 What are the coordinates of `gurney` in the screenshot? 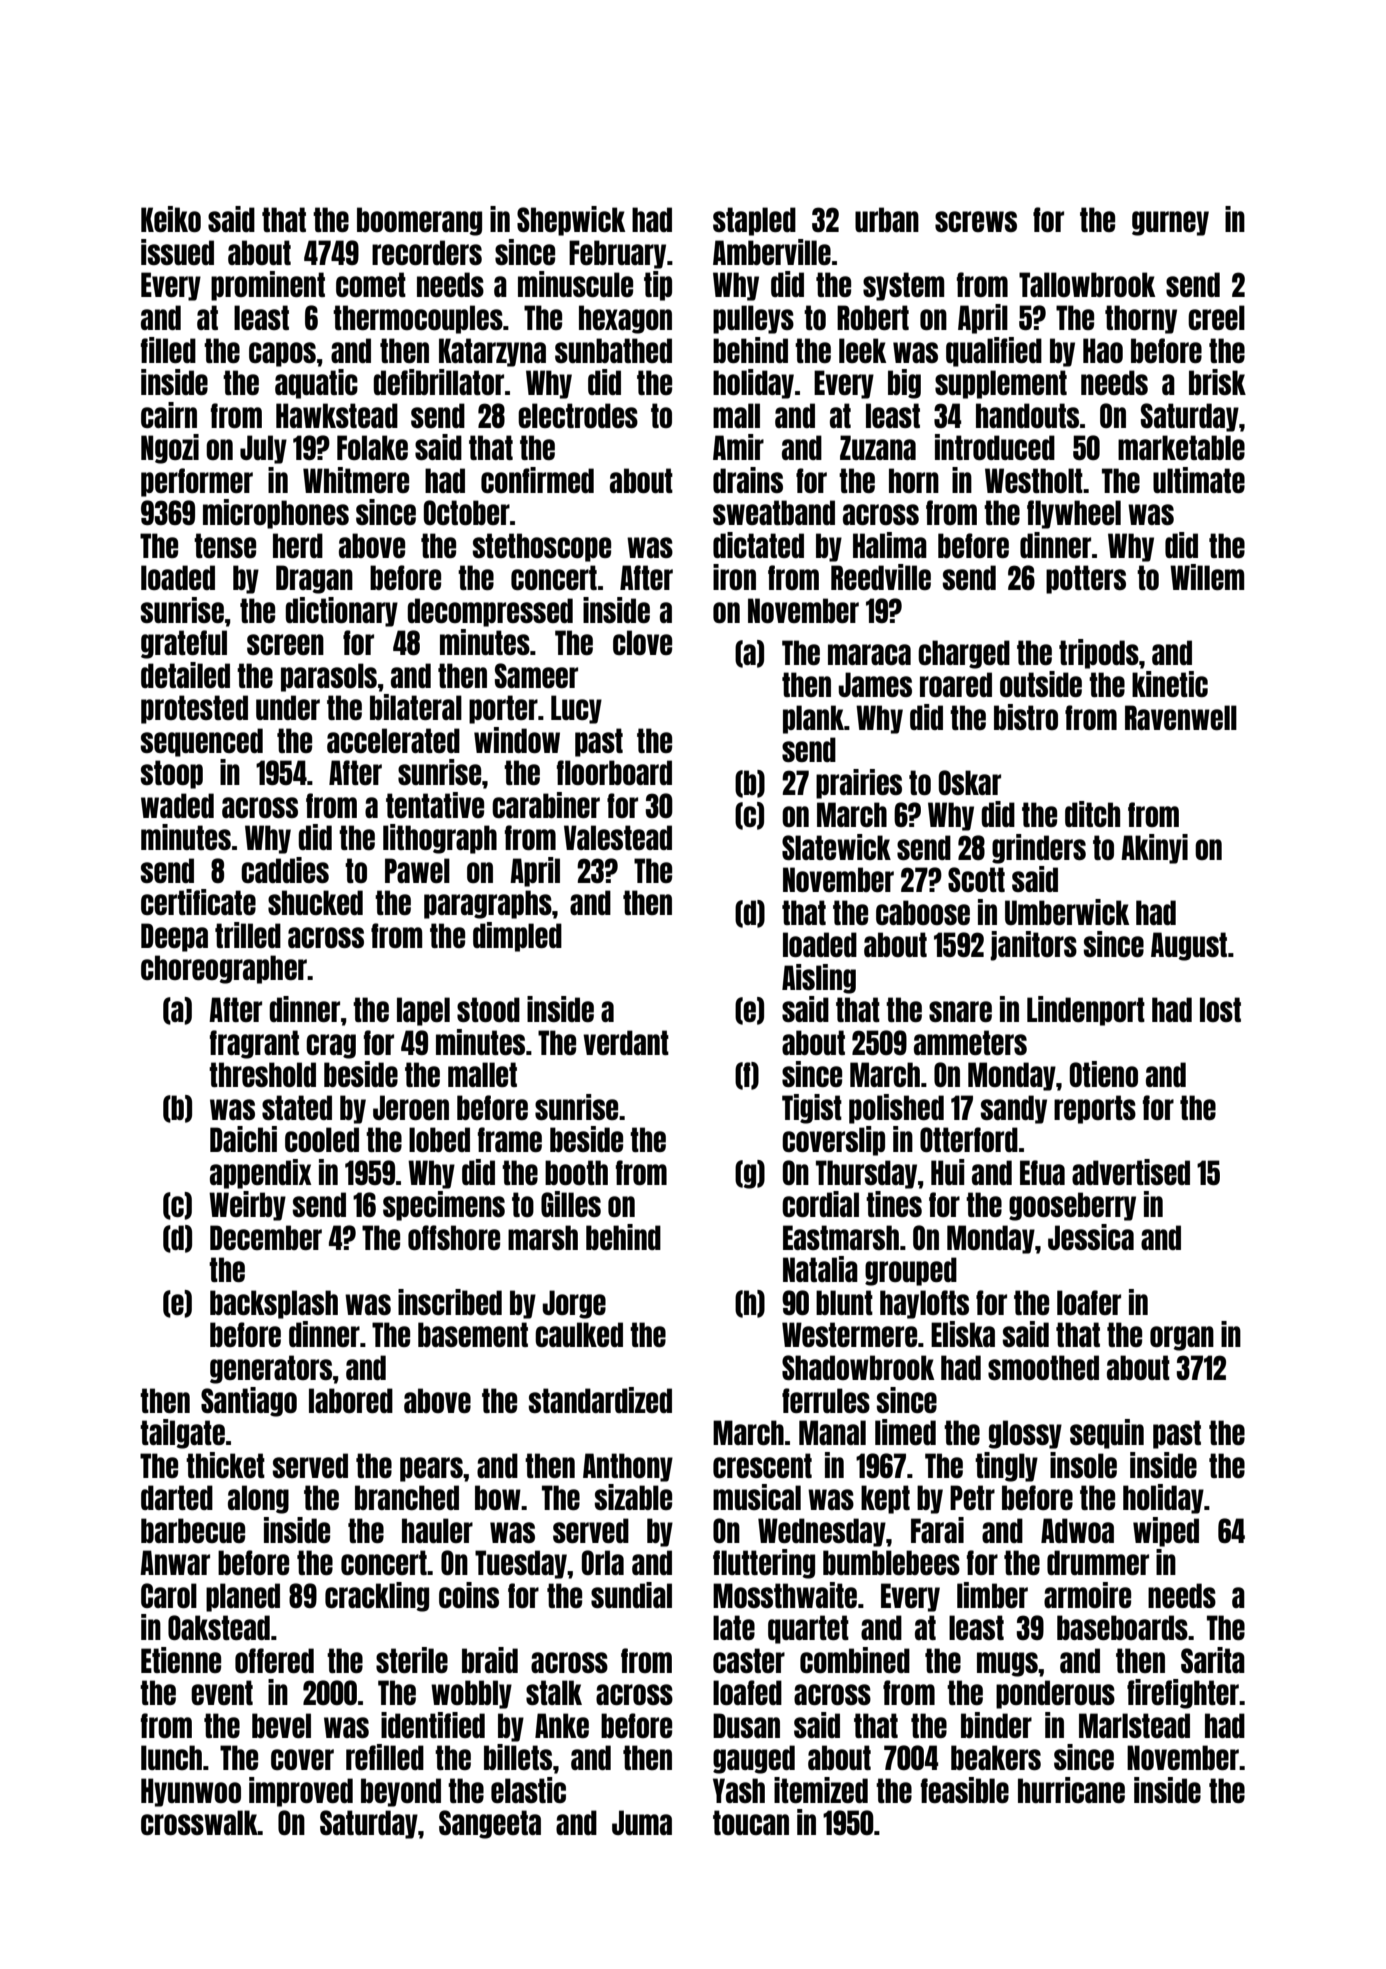 It's located at (1170, 223).
